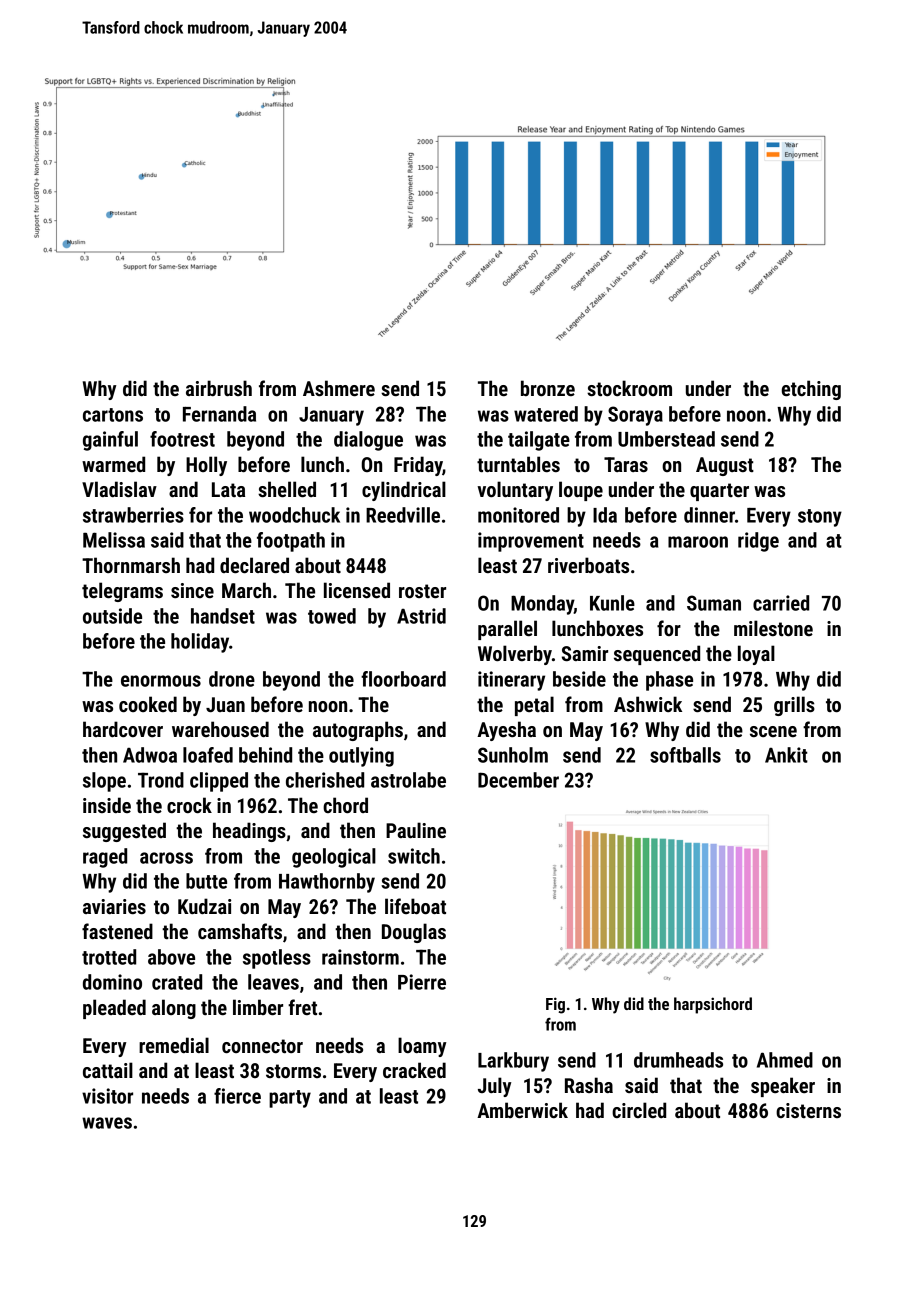 Image resolution: width=924 pixels, height=1311 pixels. What do you see at coordinates (820, 518) in the document?
I see `stony` at bounding box center [820, 518].
